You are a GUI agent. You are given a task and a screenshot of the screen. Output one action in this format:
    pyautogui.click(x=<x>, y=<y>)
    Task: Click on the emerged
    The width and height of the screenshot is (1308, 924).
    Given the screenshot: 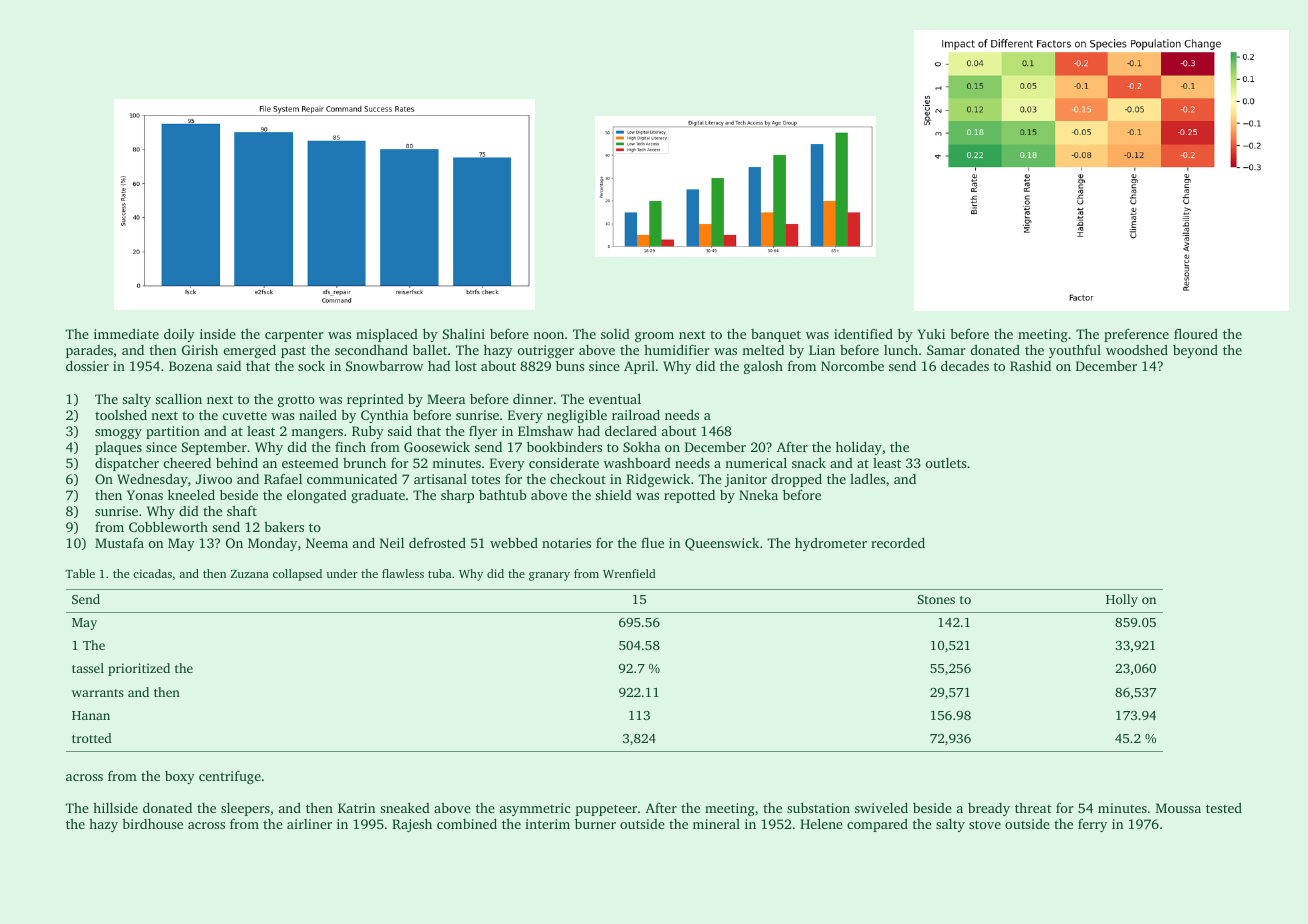 What is the action you would take?
    pyautogui.click(x=250, y=351)
